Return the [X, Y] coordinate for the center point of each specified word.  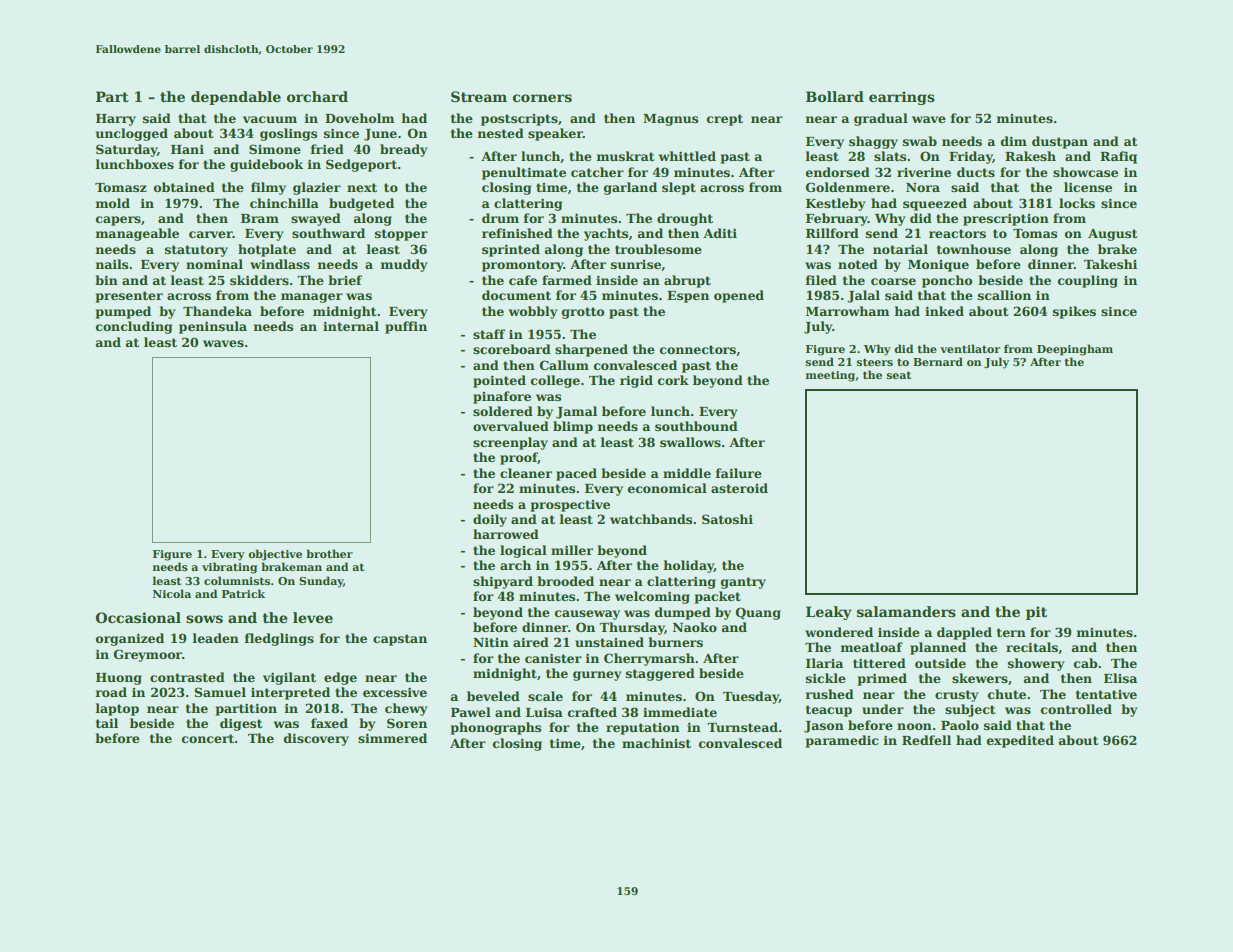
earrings [902, 98]
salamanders [906, 611]
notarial [900, 249]
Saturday [126, 150]
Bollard [835, 96]
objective [275, 555]
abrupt [687, 281]
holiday [688, 566]
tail [107, 723]
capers [118, 221]
